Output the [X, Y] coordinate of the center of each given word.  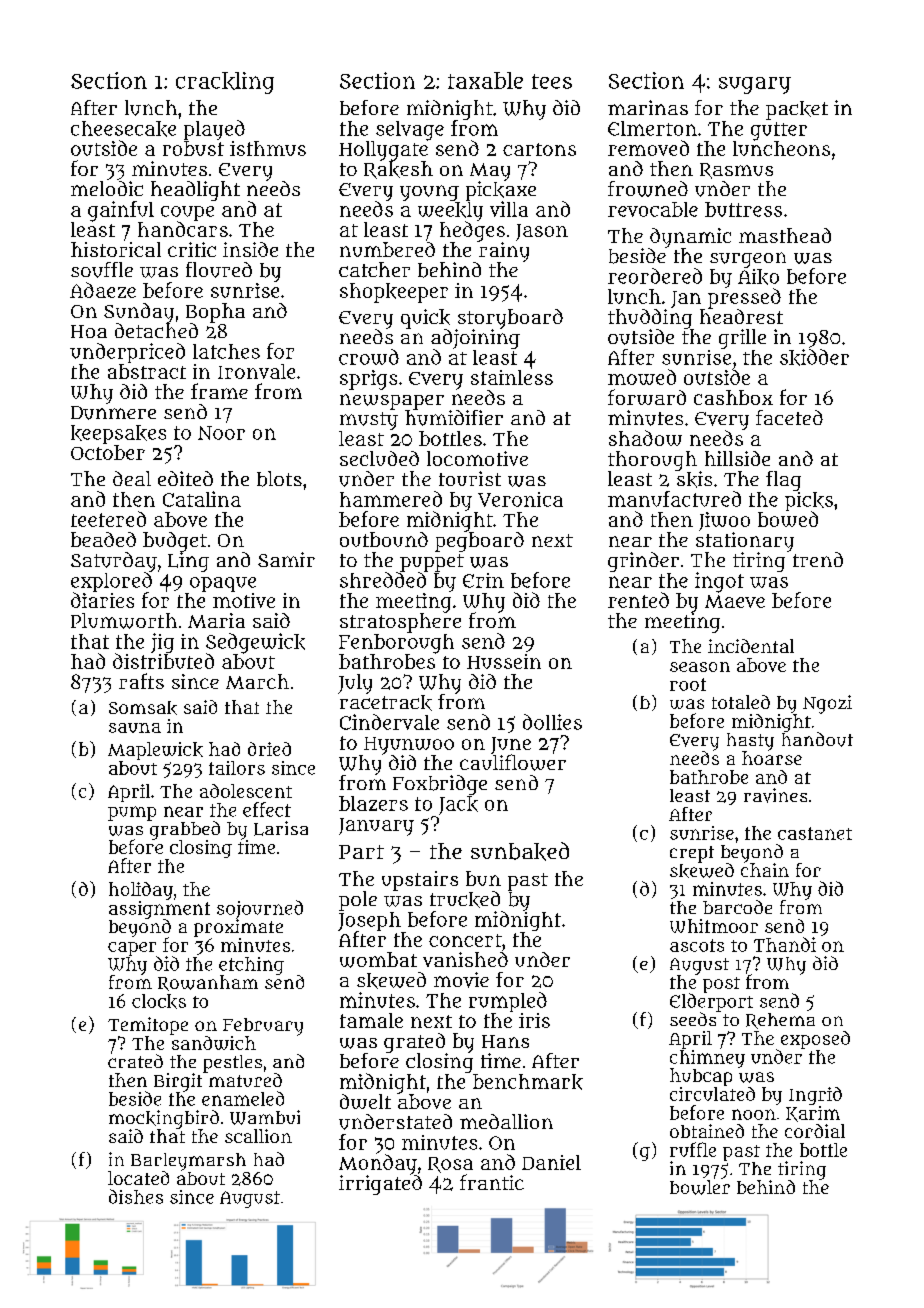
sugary [755, 85]
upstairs [420, 881]
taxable [485, 80]
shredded [383, 580]
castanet [815, 833]
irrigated [380, 1185]
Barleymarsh [188, 1162]
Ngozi [827, 704]
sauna [135, 728]
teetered [108, 519]
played [214, 130]
